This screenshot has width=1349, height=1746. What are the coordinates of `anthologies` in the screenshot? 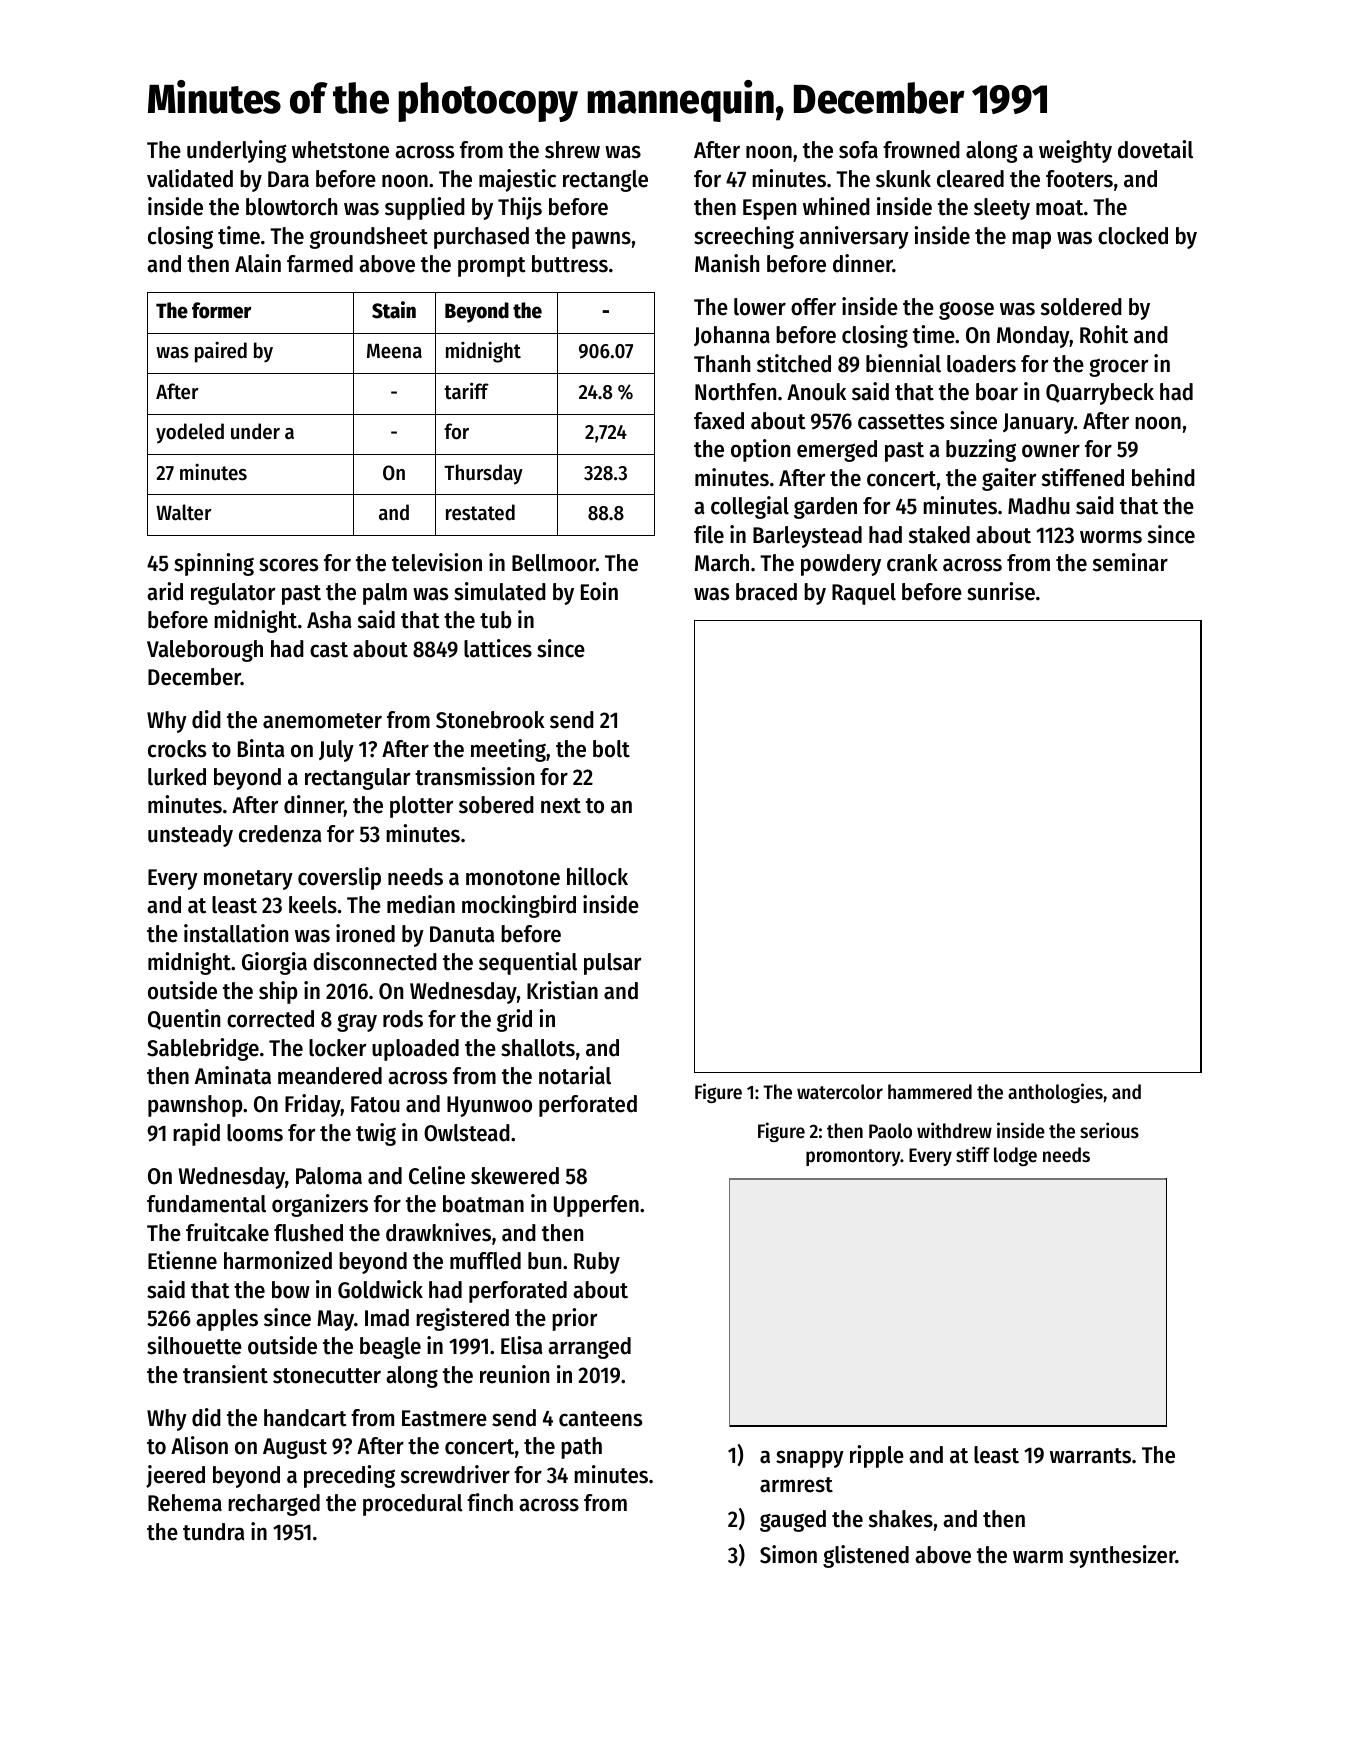 It's located at (1055, 1093).
